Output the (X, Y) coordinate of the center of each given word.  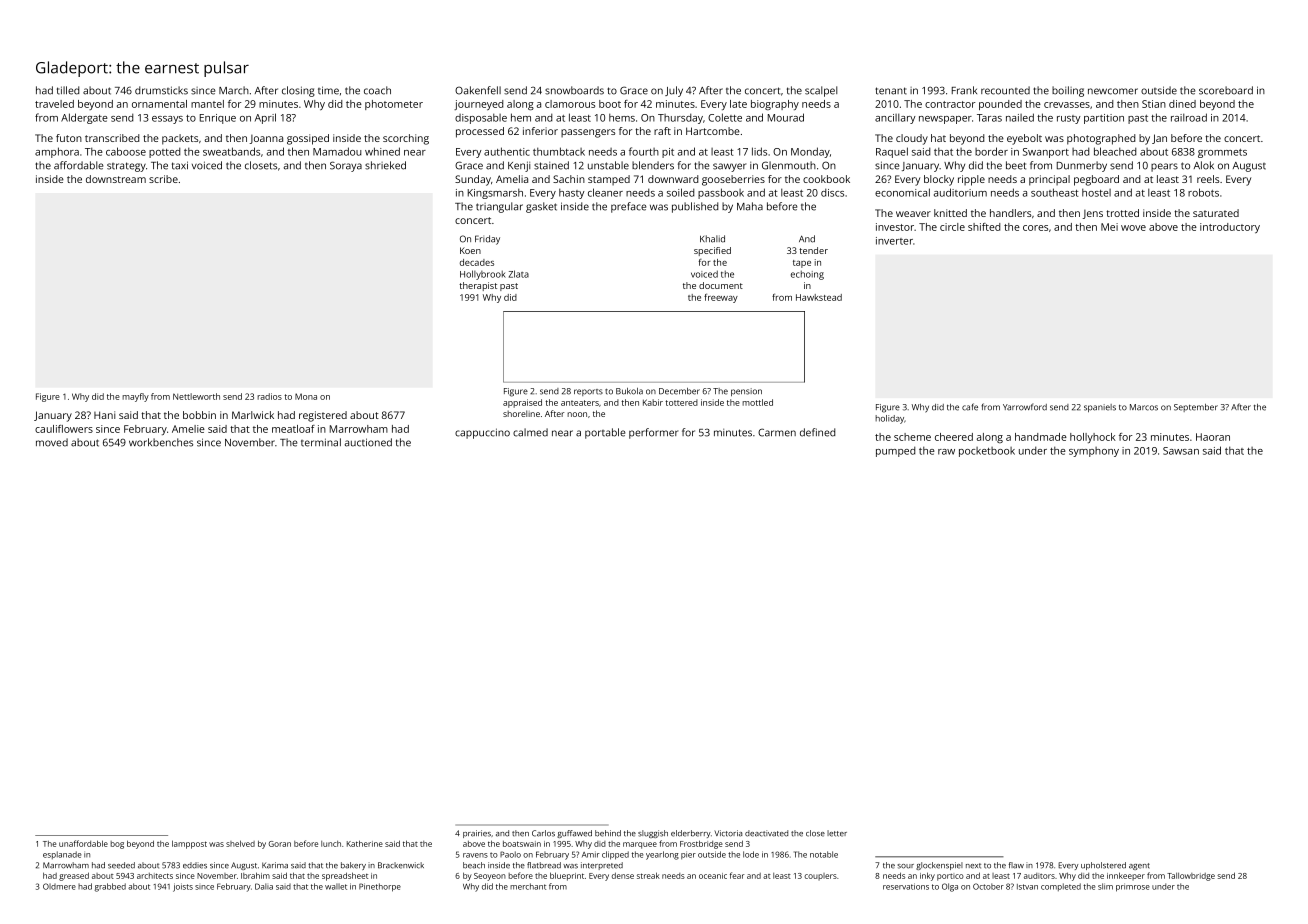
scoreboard (1226, 90)
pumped (895, 451)
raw (946, 452)
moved (52, 442)
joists (183, 887)
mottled (757, 402)
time (328, 90)
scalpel (821, 91)
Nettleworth (196, 396)
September (1196, 408)
